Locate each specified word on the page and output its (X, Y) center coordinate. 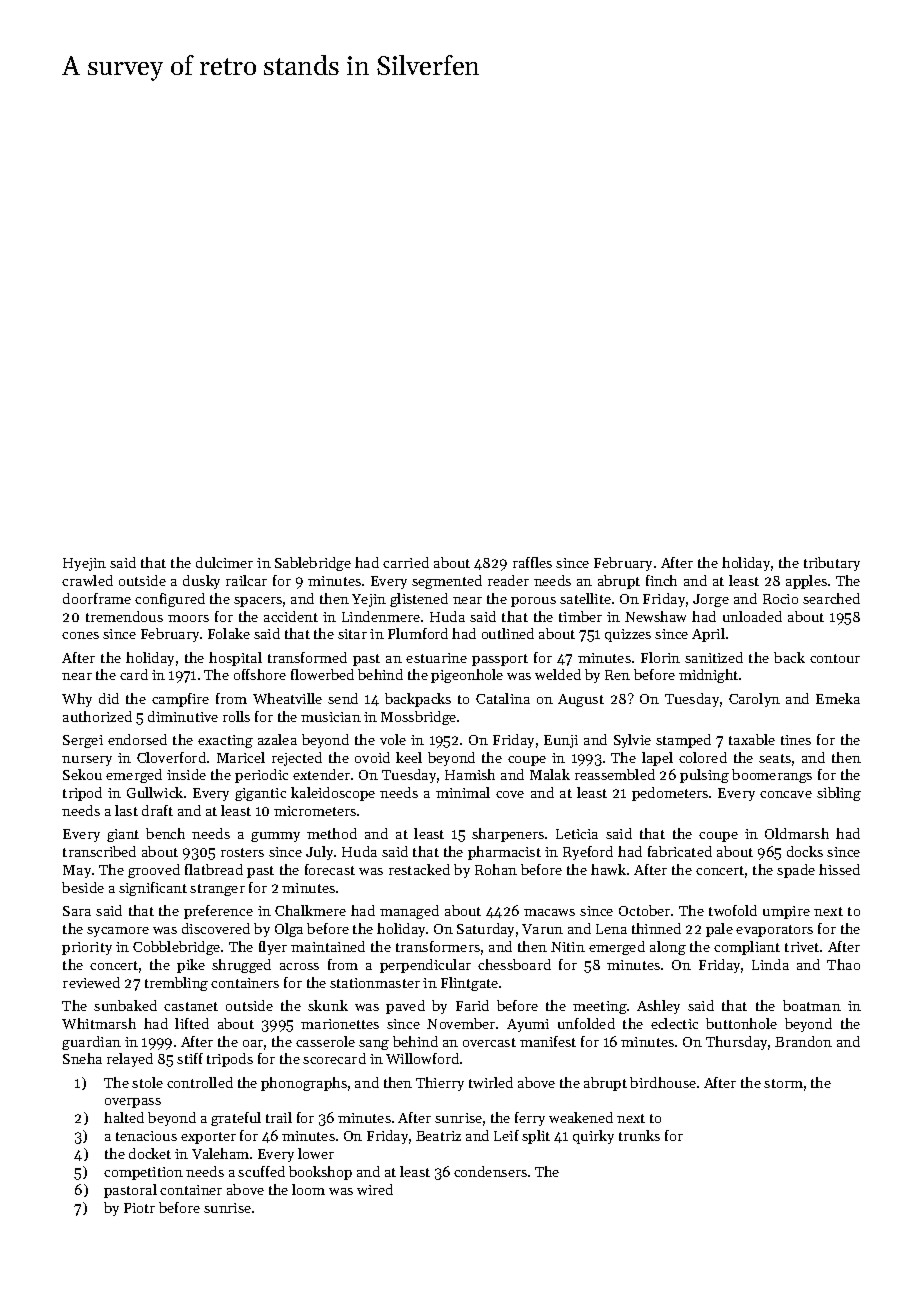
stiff (190, 1058)
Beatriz (438, 1136)
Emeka (838, 698)
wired (375, 1189)
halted (124, 1117)
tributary (832, 564)
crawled (87, 580)
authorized (97, 716)
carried (406, 562)
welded (558, 674)
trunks (639, 1135)
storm (783, 1083)
